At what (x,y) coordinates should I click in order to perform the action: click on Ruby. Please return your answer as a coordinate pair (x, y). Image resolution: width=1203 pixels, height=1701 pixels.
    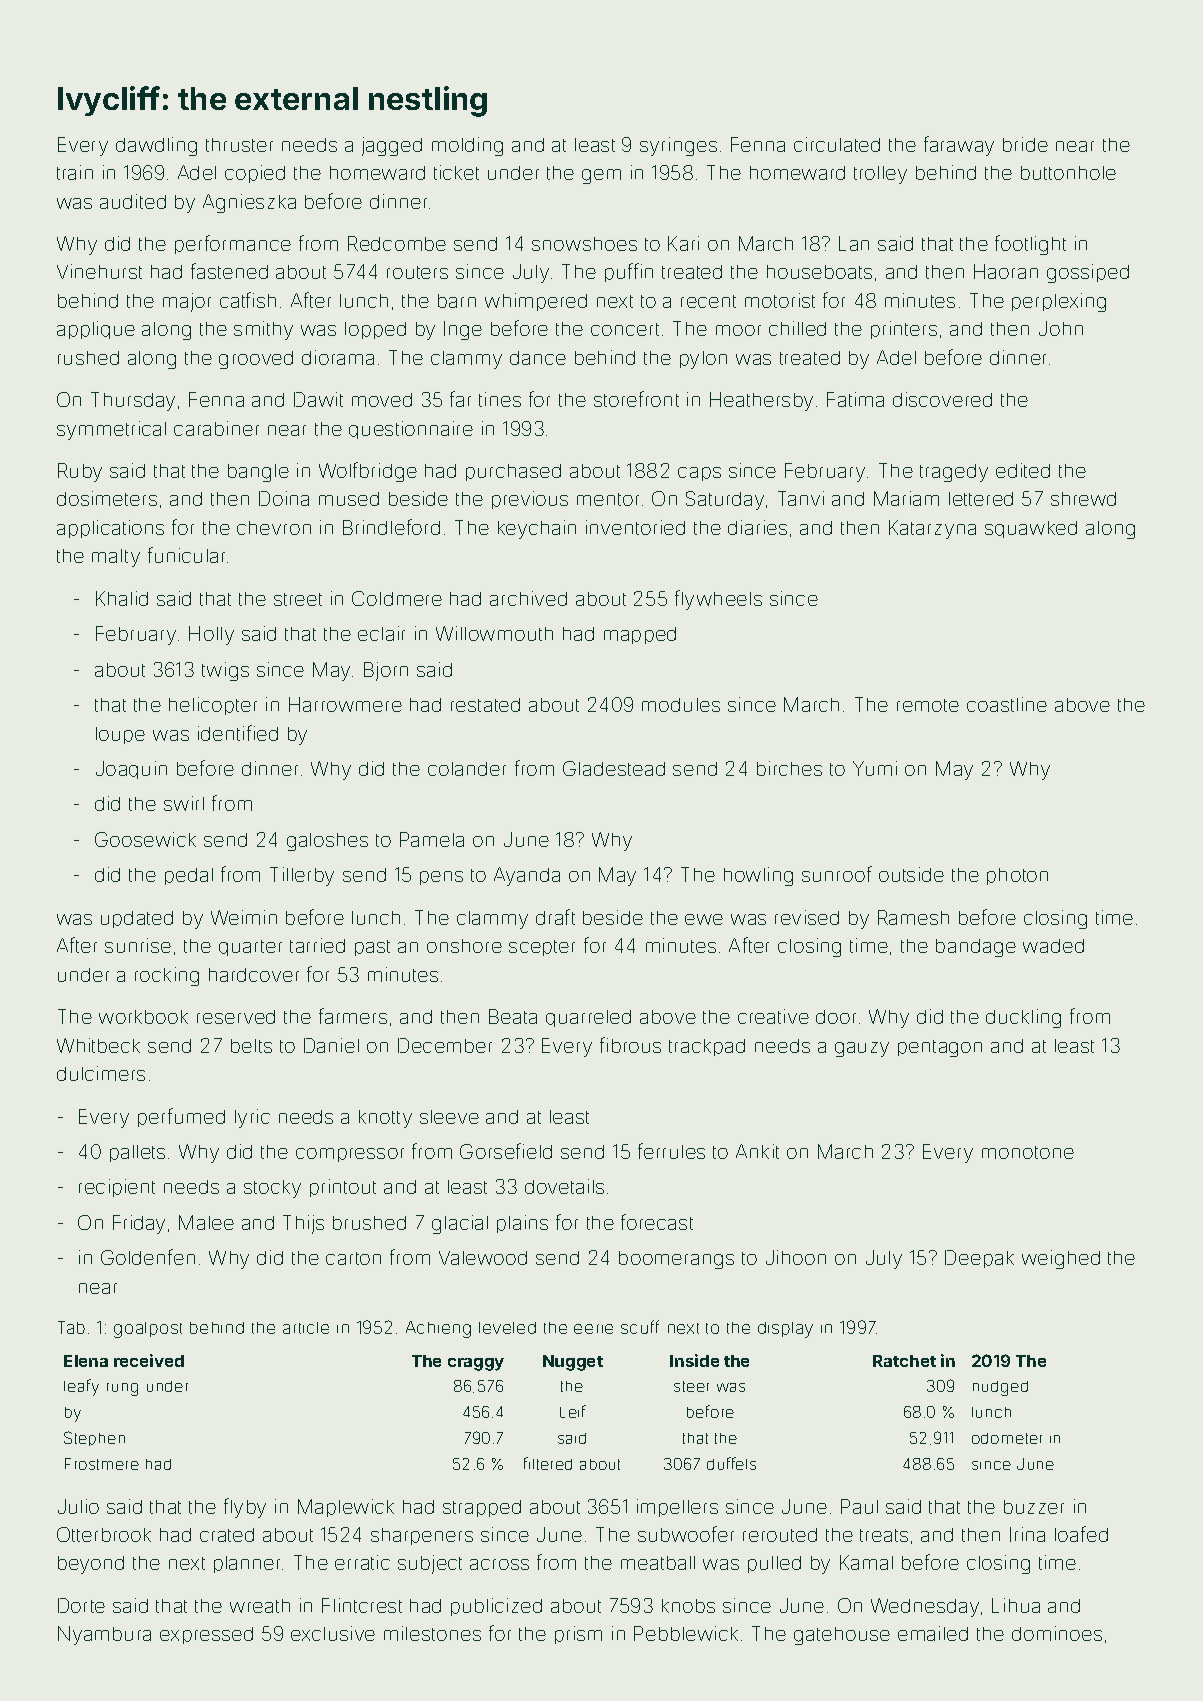
    Looking at the image, I should click on (80, 472).
